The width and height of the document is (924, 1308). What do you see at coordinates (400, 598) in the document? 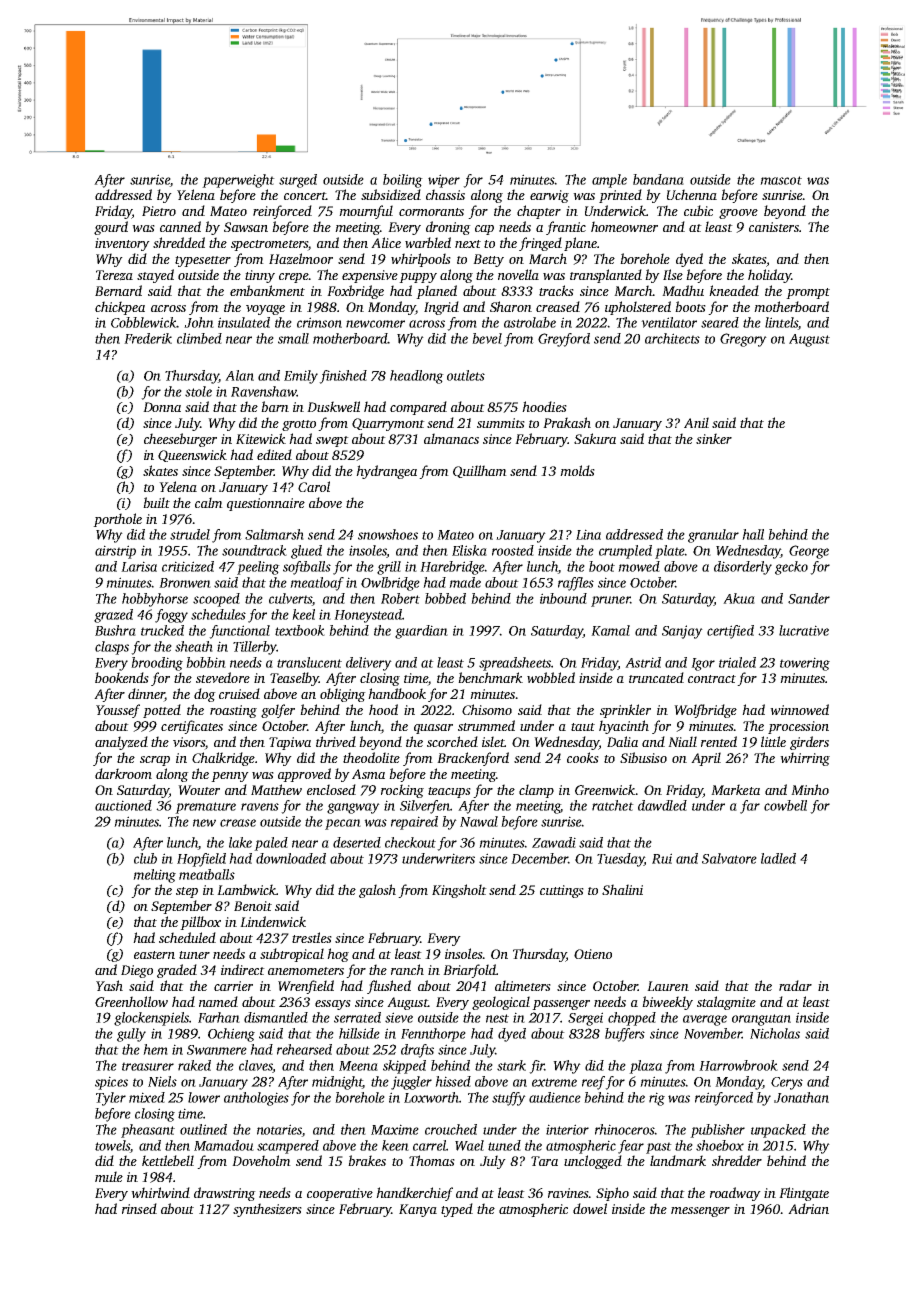
I see `Robert` at bounding box center [400, 598].
